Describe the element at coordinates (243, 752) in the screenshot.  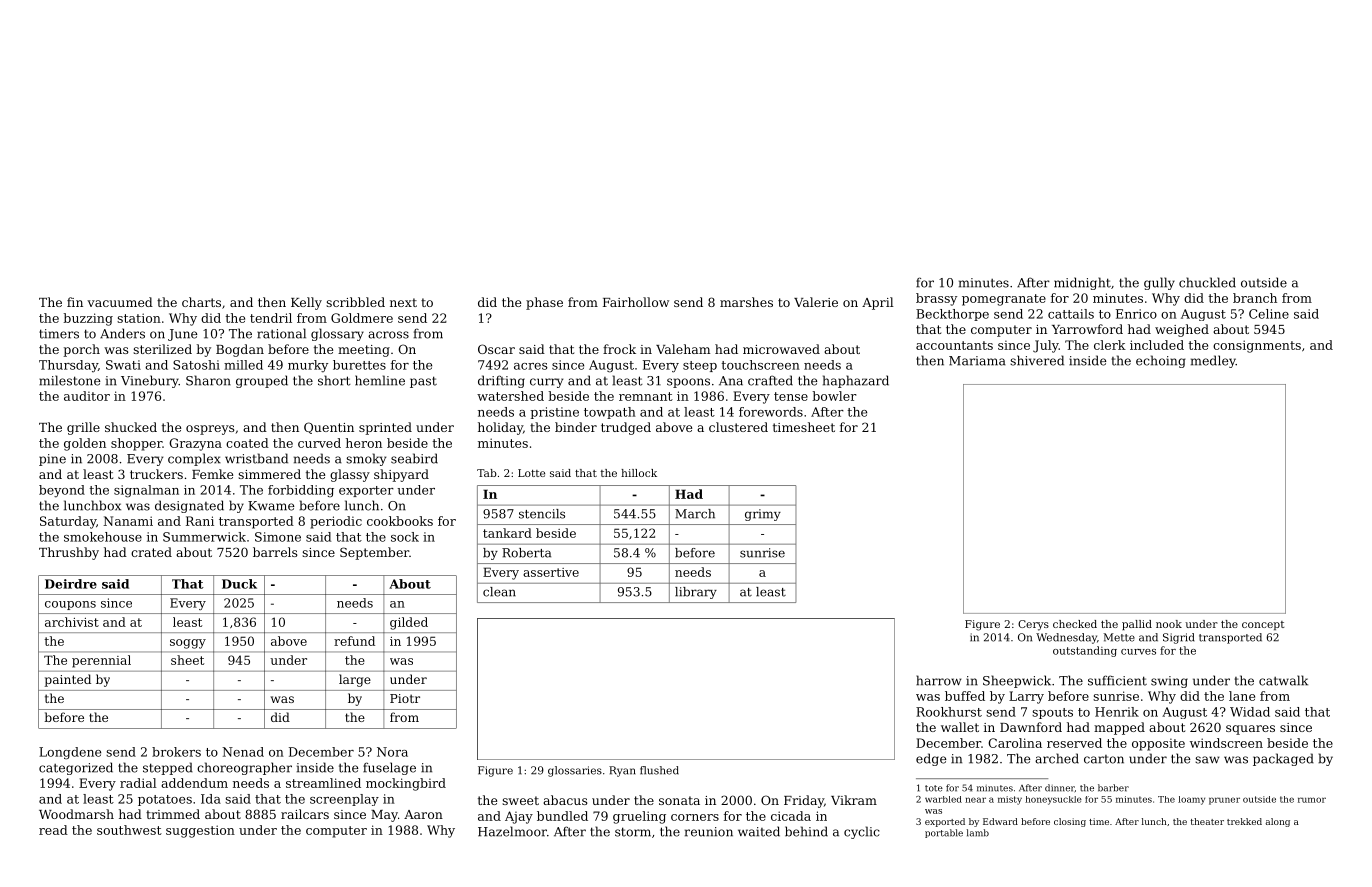
I see `Nenad` at that location.
